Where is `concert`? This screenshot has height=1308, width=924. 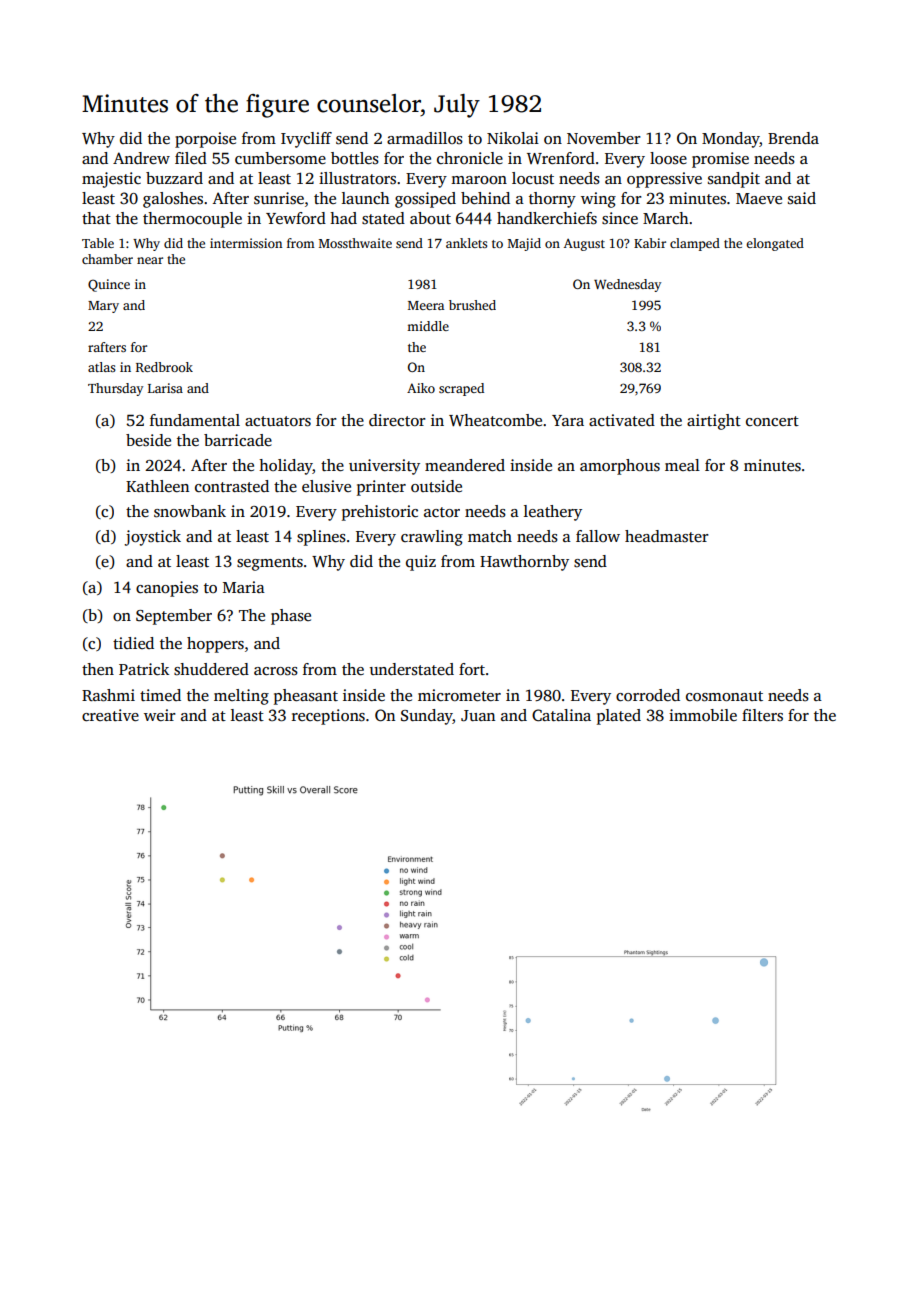
concert is located at coordinates (772, 421).
